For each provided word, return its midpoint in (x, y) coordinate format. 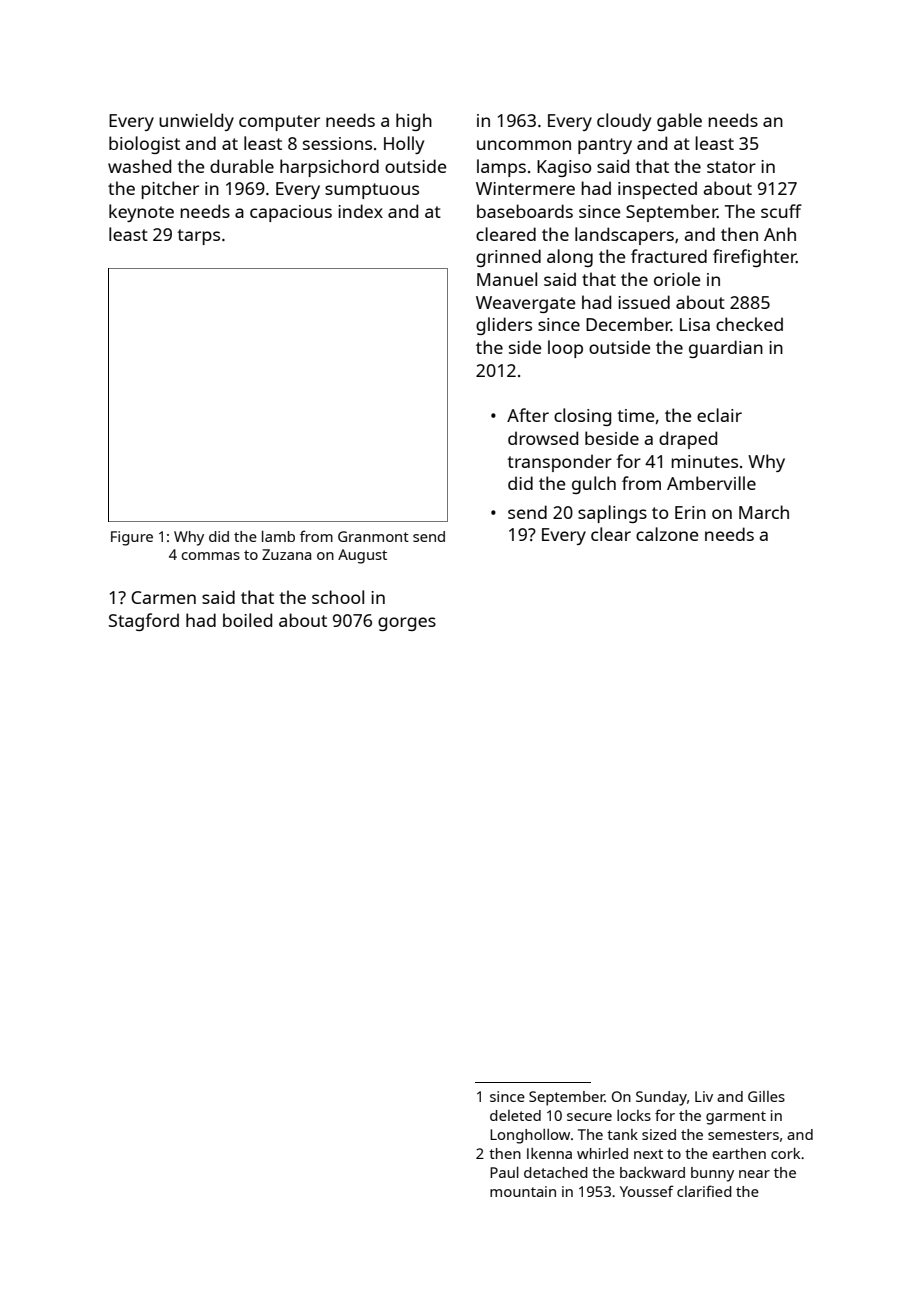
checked (749, 324)
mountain (523, 1191)
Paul (504, 1172)
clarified (704, 1191)
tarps (198, 237)
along (570, 258)
